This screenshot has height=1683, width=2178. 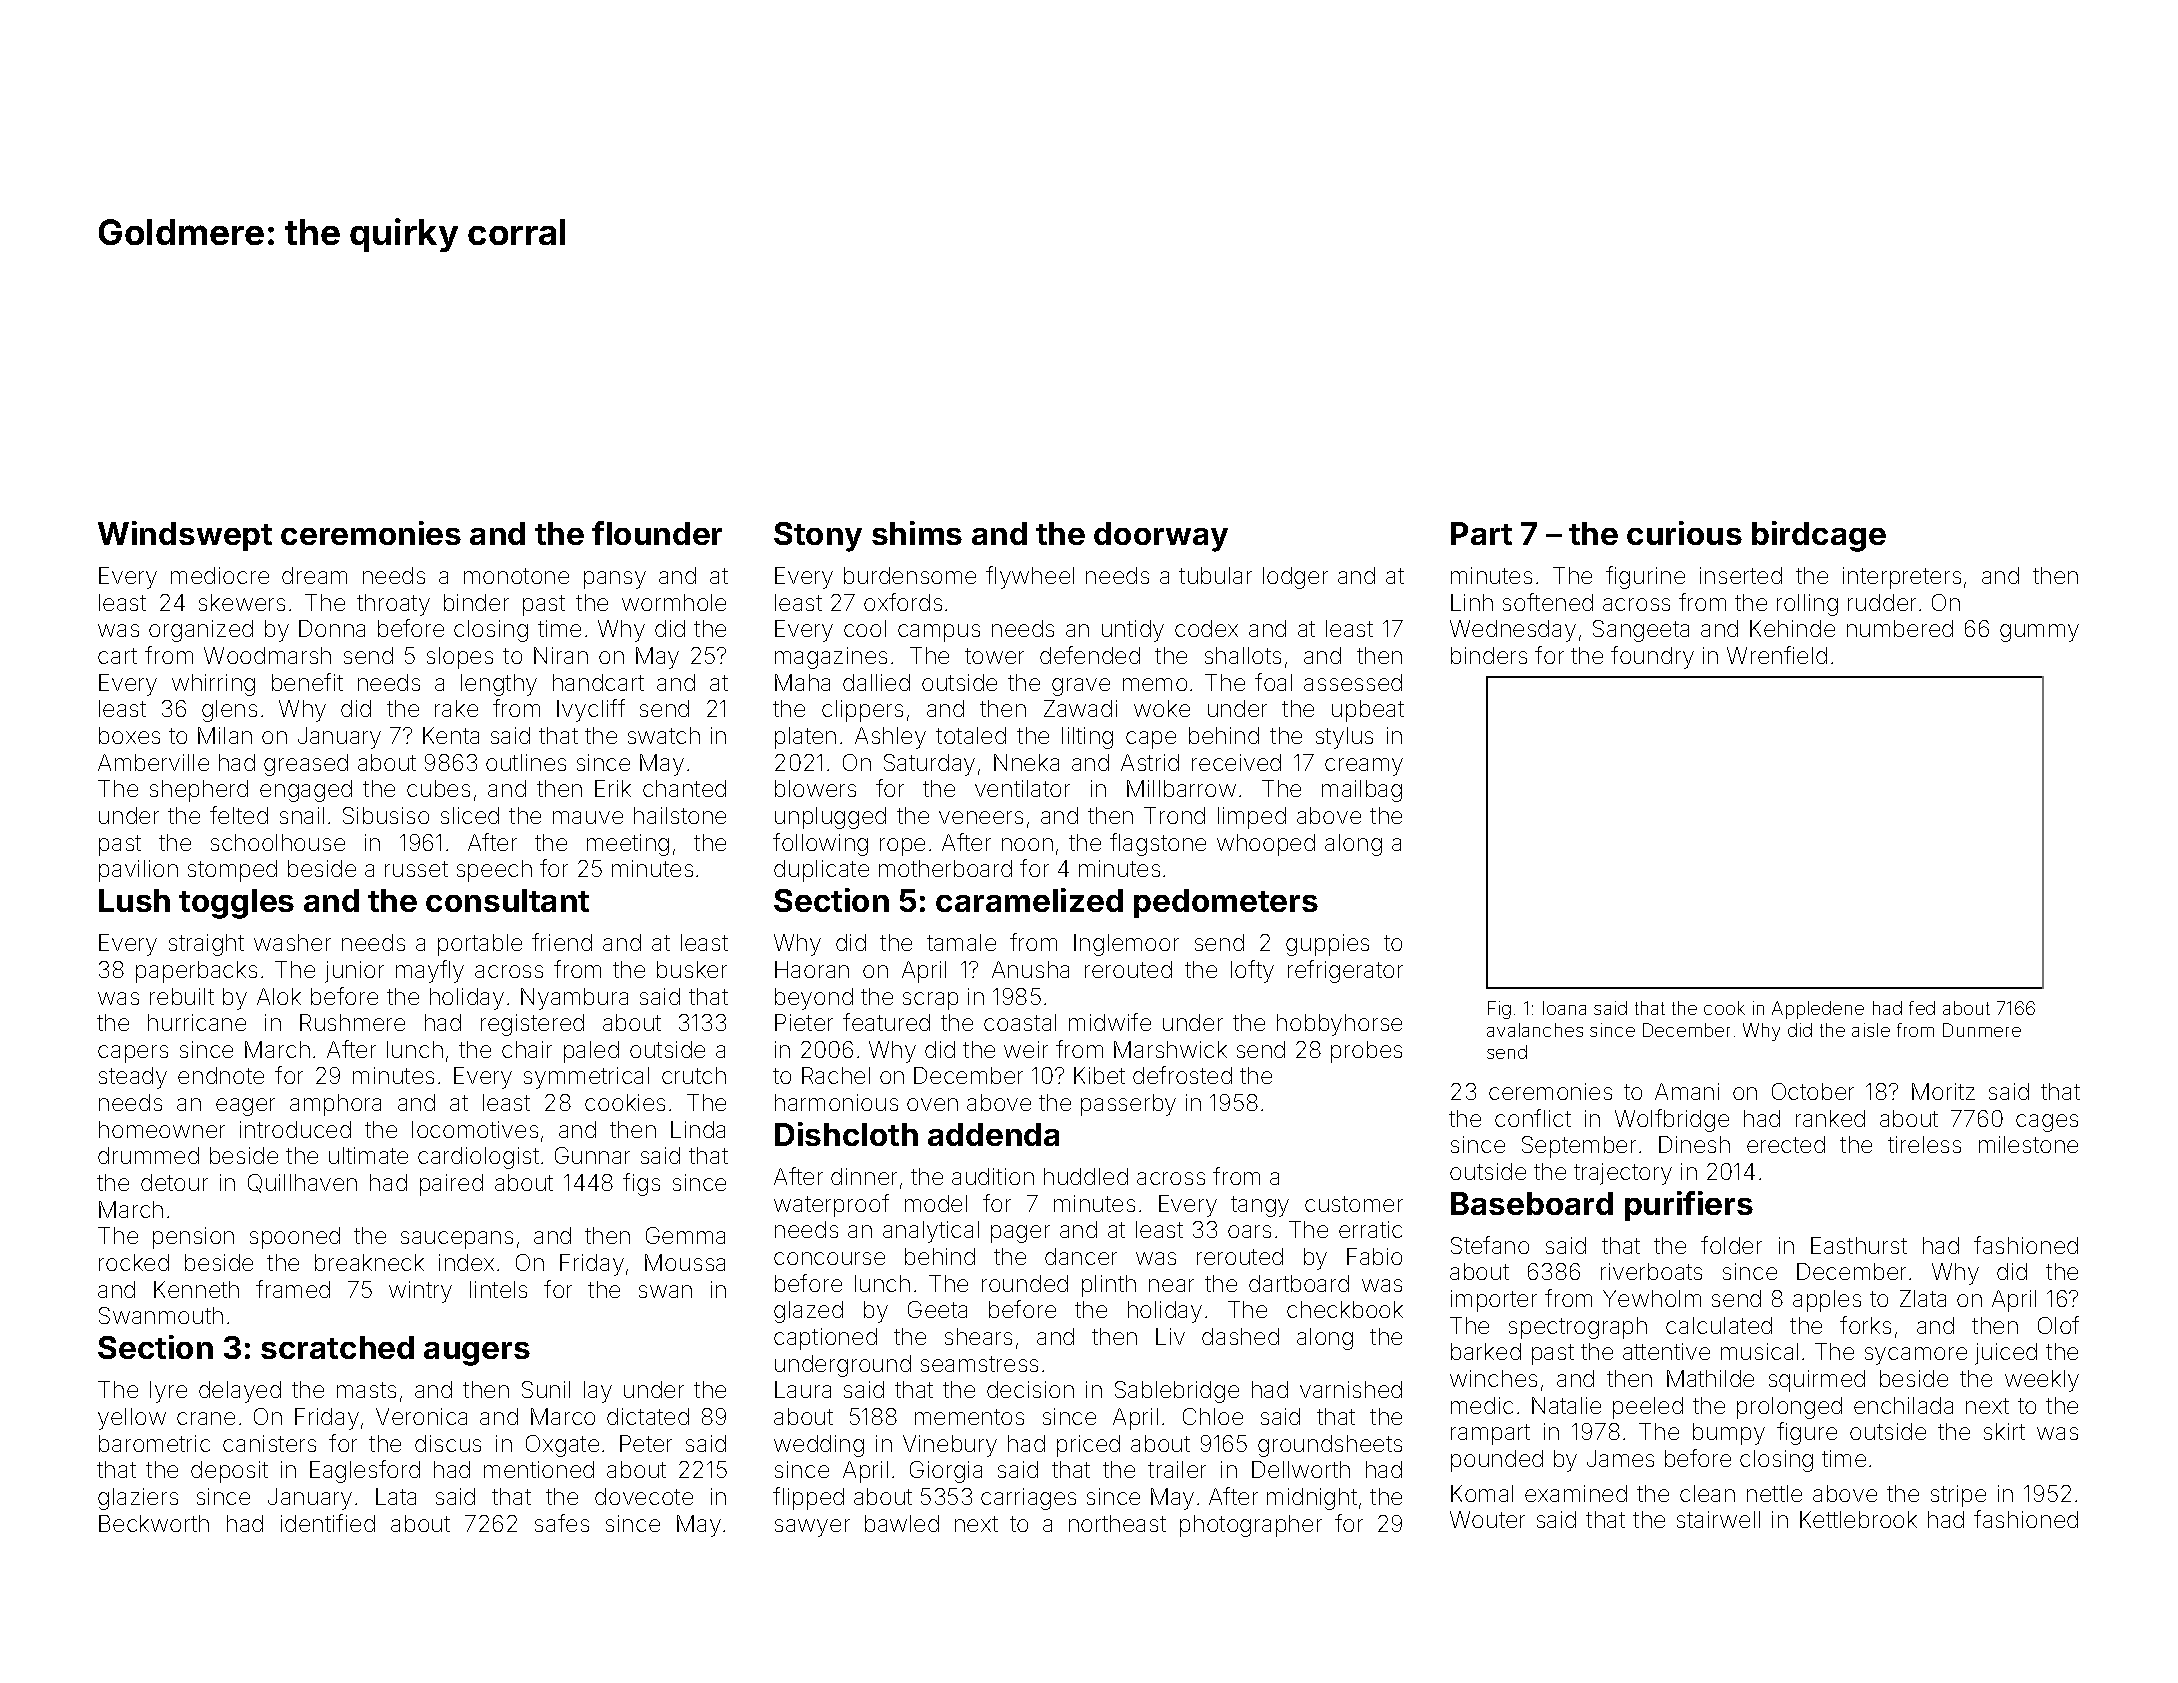 What do you see at coordinates (527, 1049) in the screenshot?
I see `chair` at bounding box center [527, 1049].
